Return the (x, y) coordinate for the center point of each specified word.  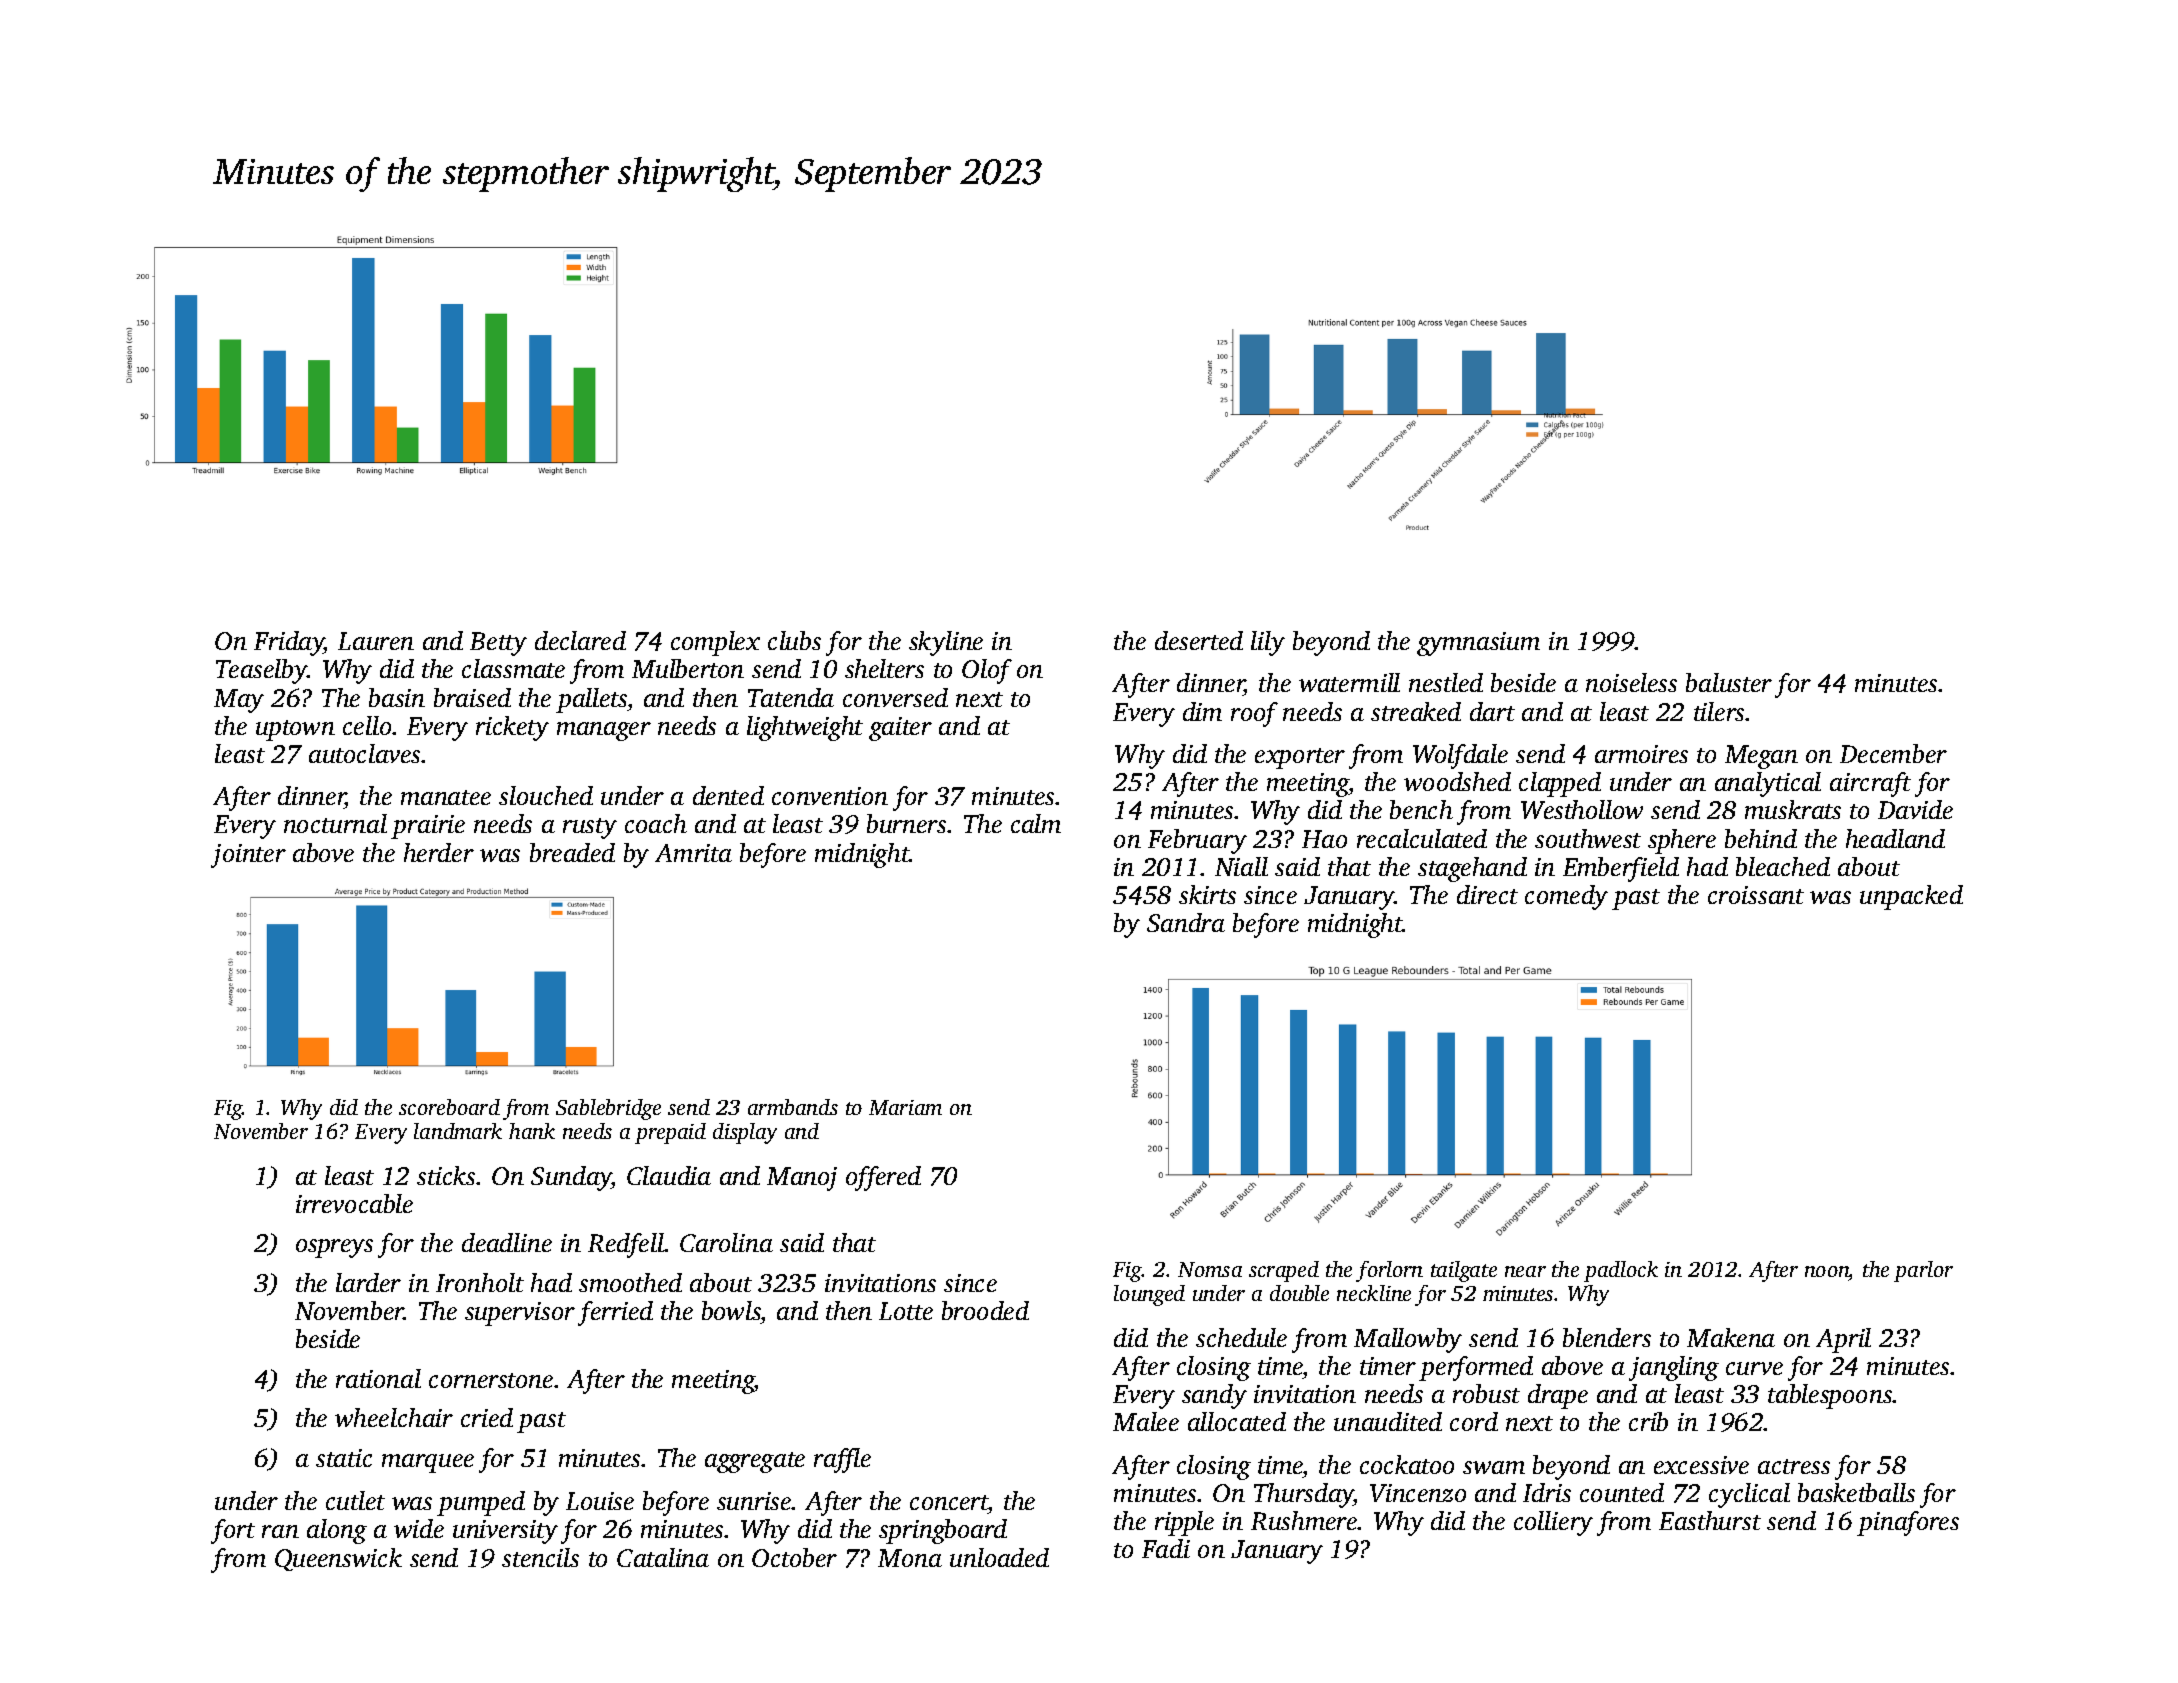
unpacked (1911, 897)
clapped (1560, 784)
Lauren (376, 641)
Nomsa (1210, 1269)
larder (368, 1282)
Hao (1324, 839)
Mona (910, 1558)
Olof (987, 671)
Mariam (905, 1107)
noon (1827, 1271)
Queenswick (338, 1559)
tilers (1719, 711)
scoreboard (449, 1107)
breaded (572, 852)
